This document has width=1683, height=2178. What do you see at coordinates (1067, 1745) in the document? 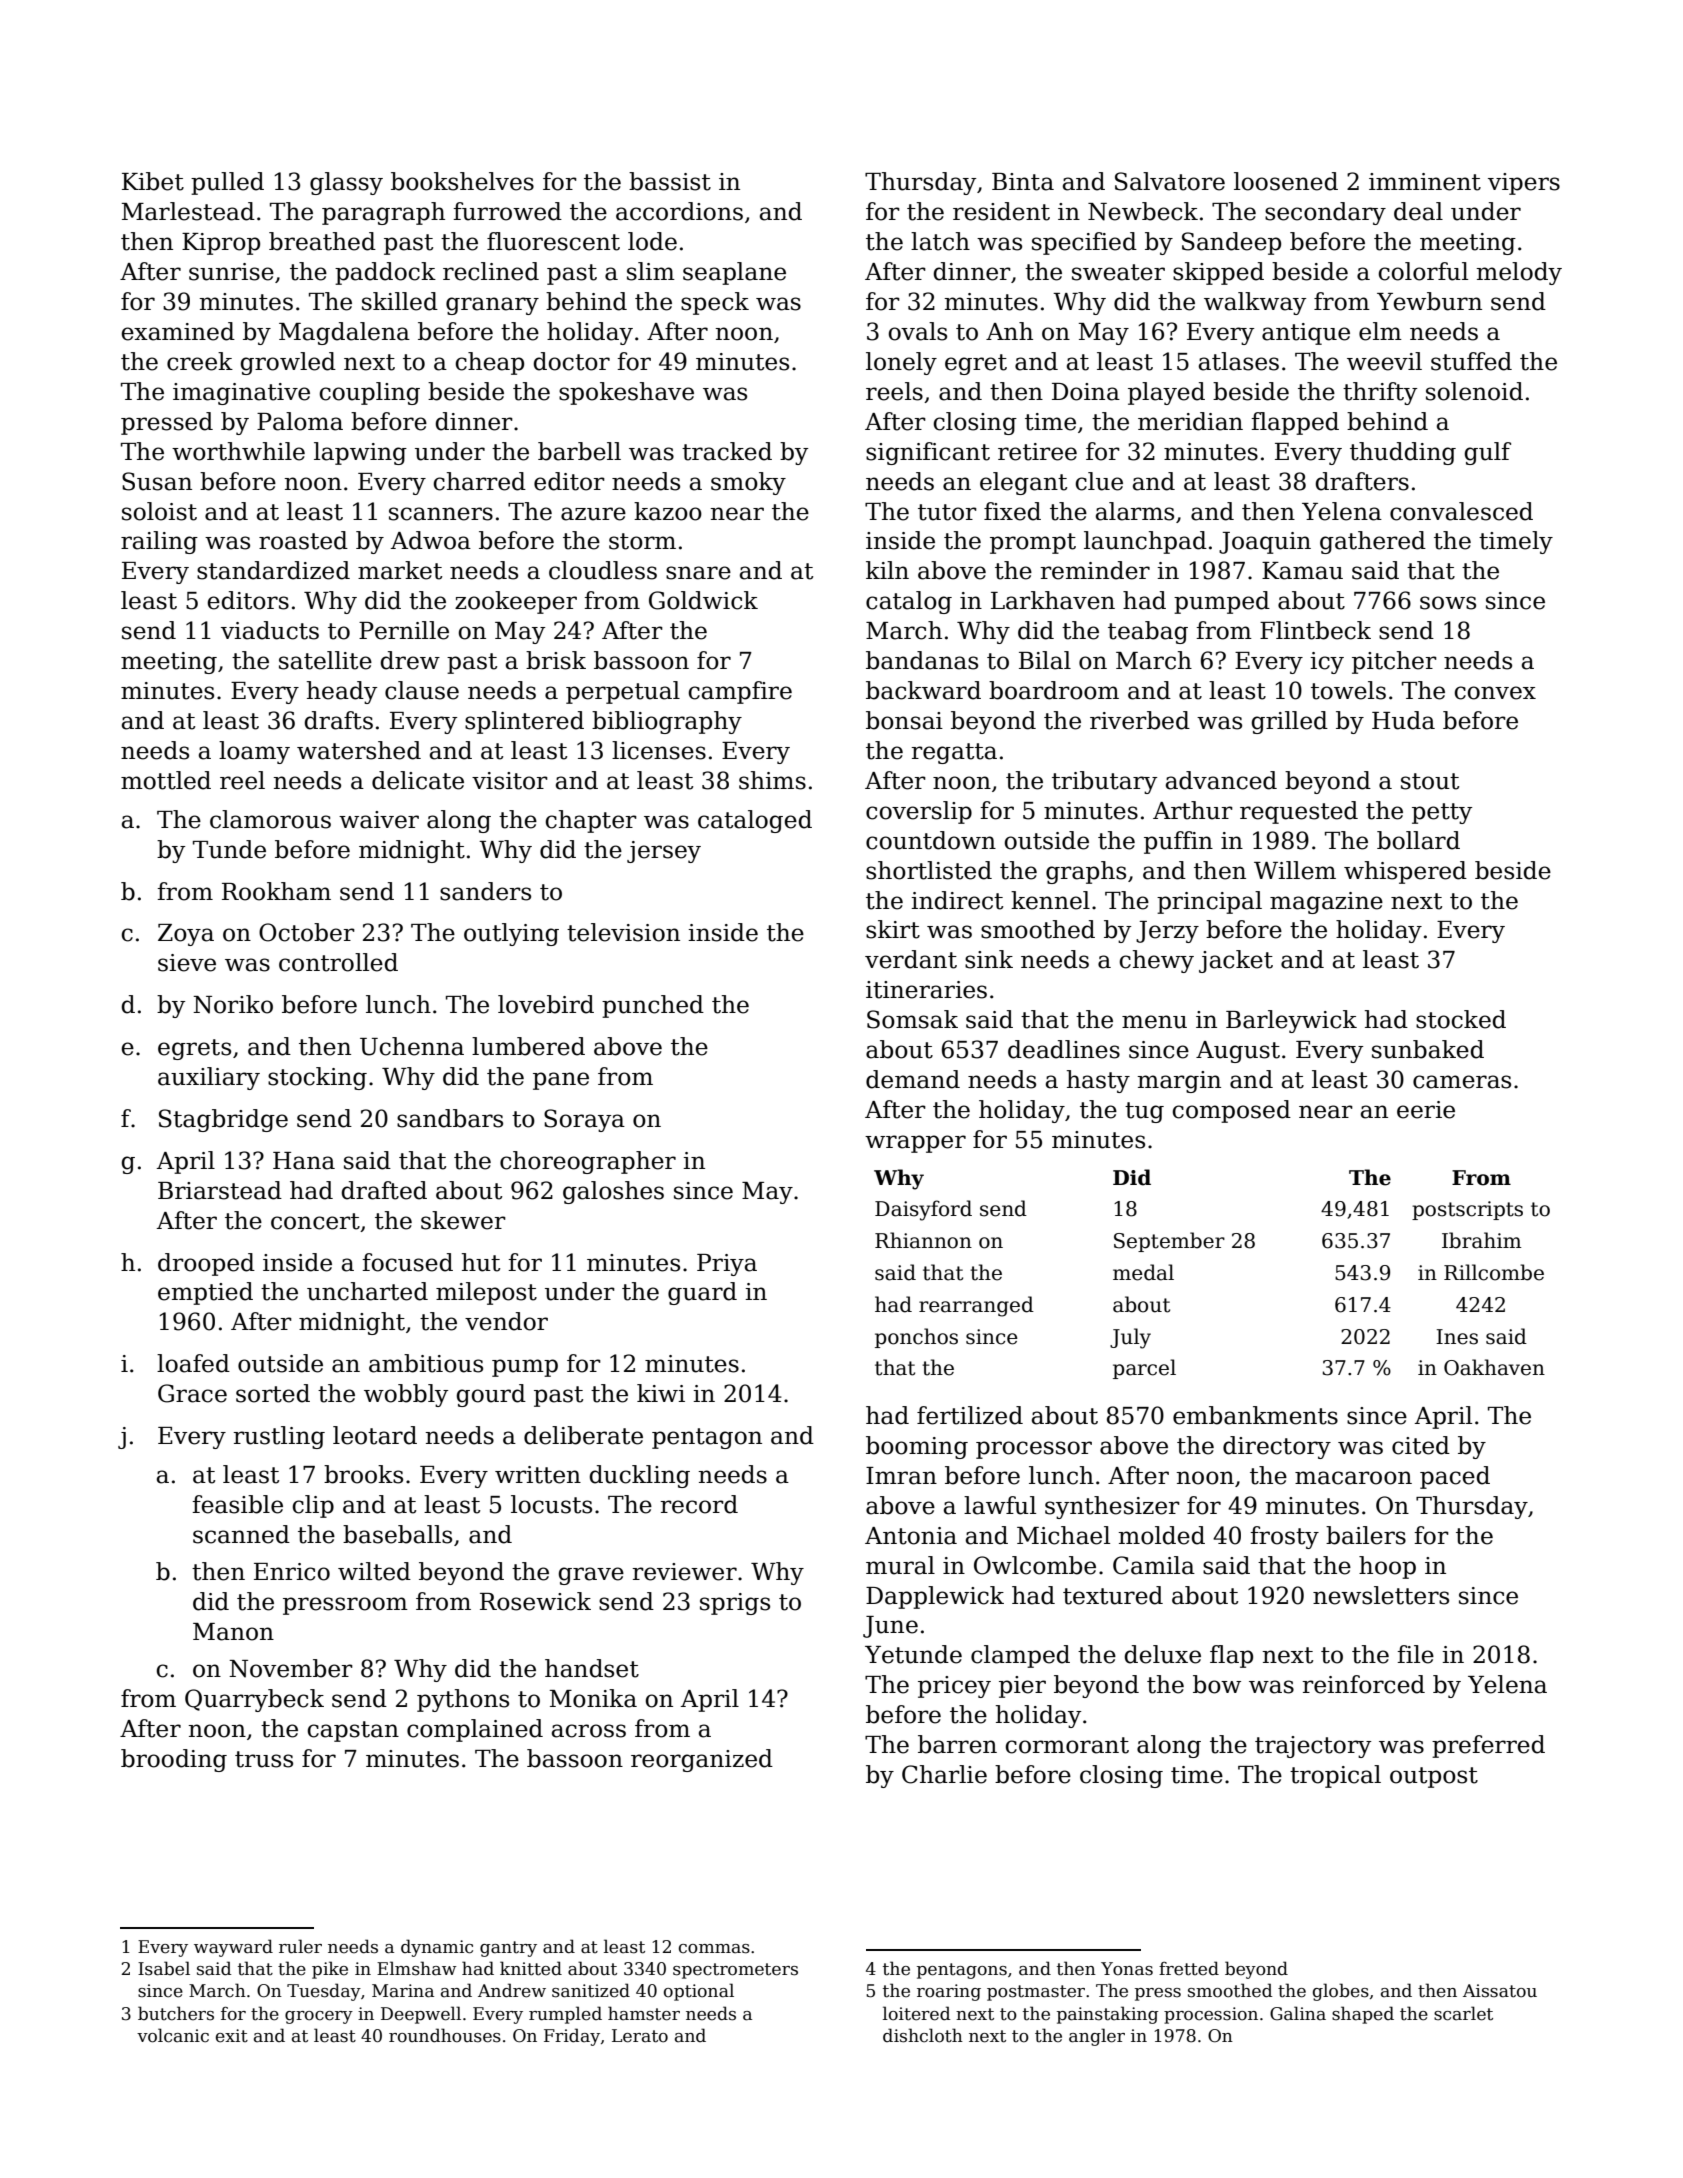
I see `cormorant` at bounding box center [1067, 1745].
